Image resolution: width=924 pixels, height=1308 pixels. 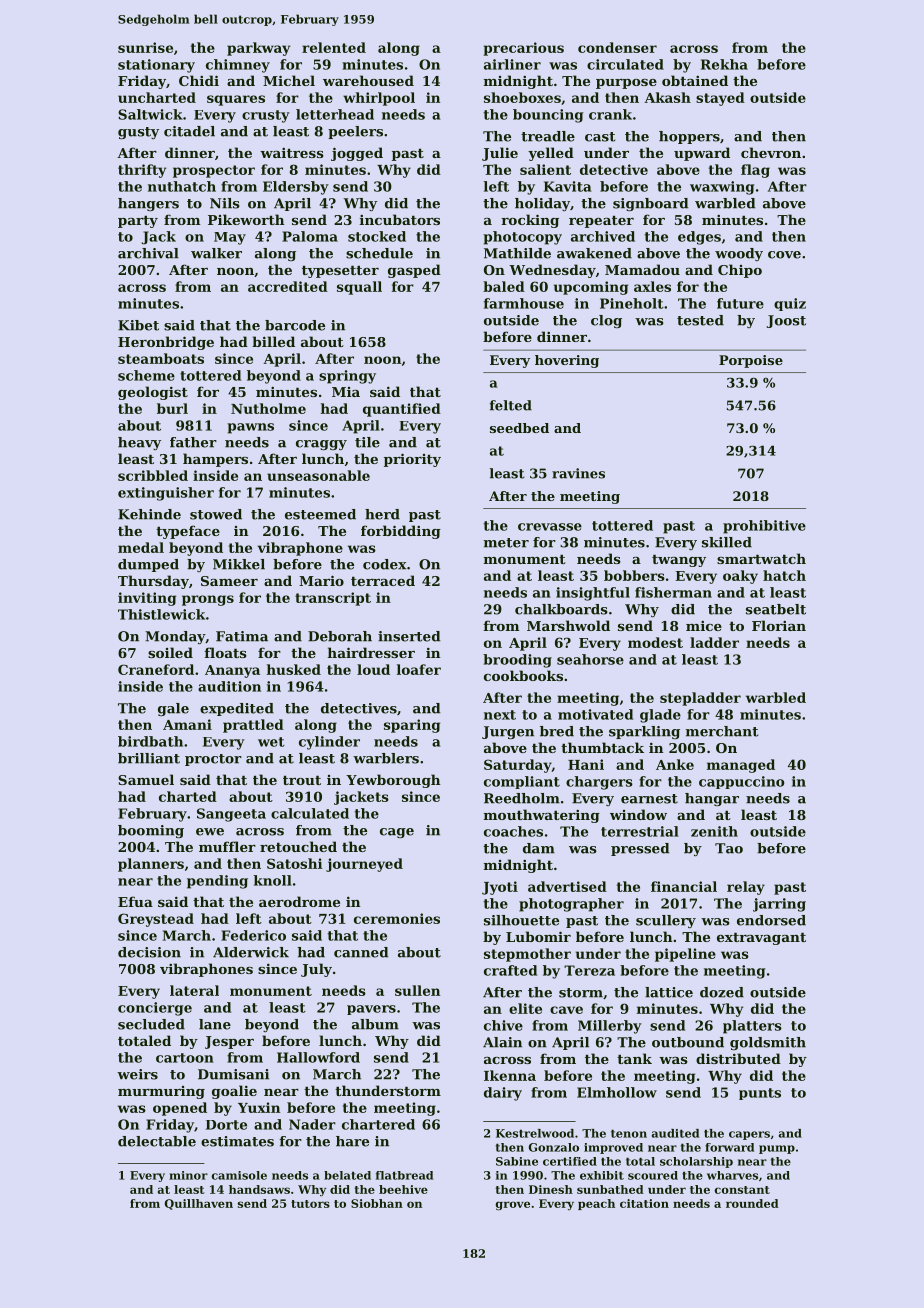 What do you see at coordinates (504, 286) in the image?
I see `baled` at bounding box center [504, 286].
